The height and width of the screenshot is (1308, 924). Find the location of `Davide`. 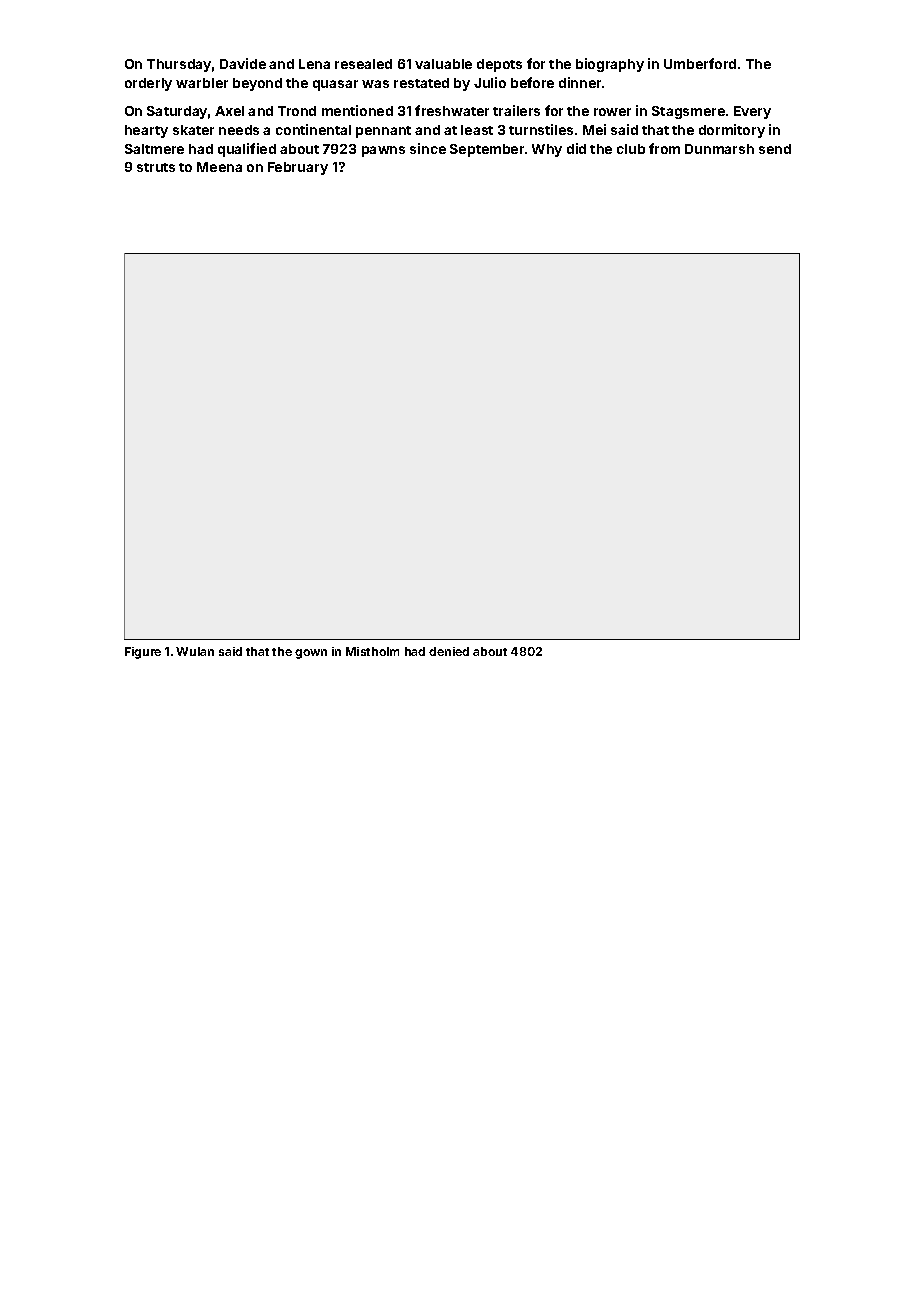

Davide is located at coordinates (243, 63).
